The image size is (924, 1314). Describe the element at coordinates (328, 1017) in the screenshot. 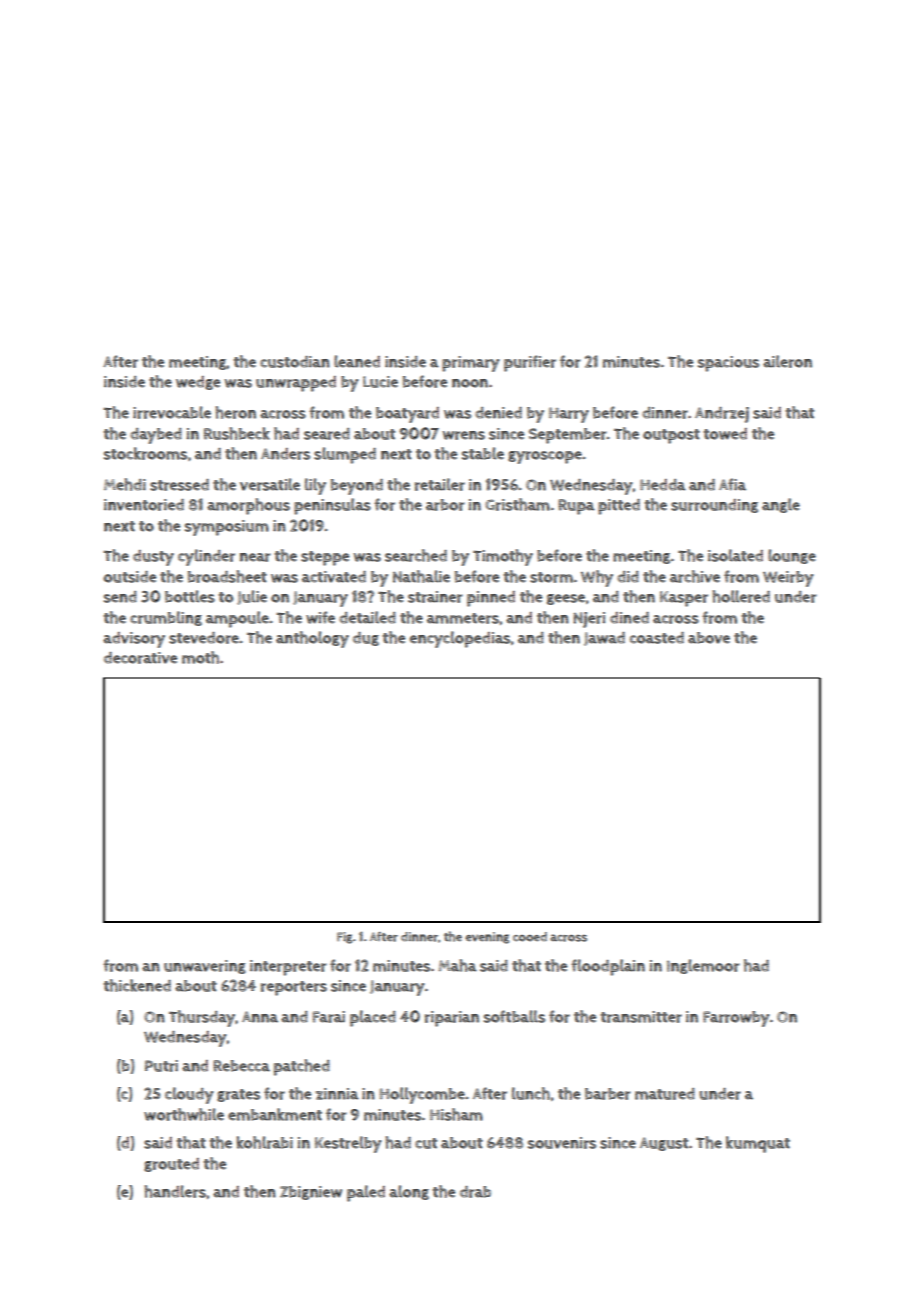

I see `Farai` at that location.
